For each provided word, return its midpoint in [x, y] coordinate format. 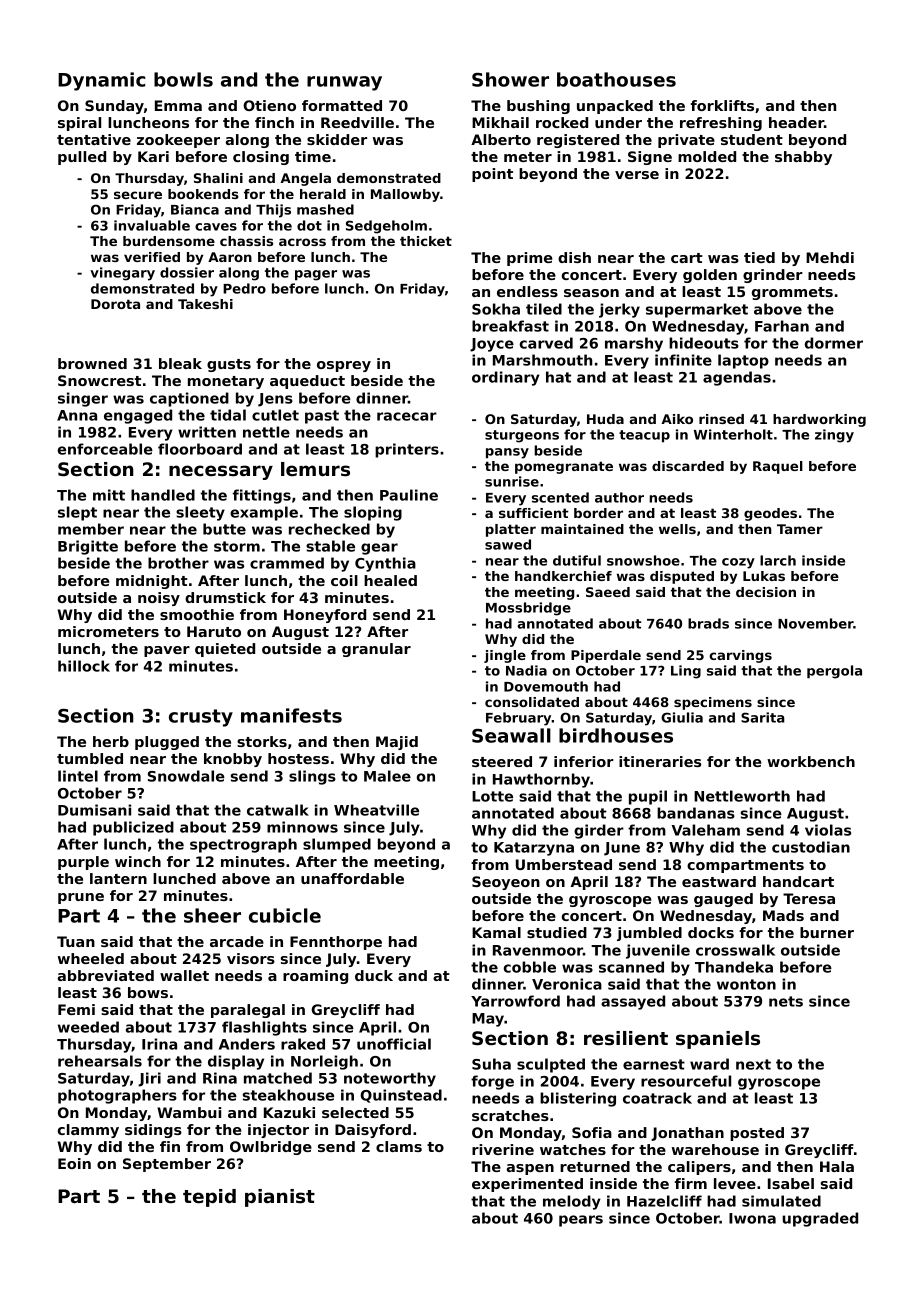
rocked [562, 122]
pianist [280, 1198]
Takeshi [205, 304]
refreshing [721, 124]
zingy [834, 436]
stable [330, 546]
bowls [183, 79]
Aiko [677, 419]
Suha [491, 1064]
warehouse [715, 1149]
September [167, 1165]
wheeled [91, 958]
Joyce [492, 345]
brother [178, 563]
